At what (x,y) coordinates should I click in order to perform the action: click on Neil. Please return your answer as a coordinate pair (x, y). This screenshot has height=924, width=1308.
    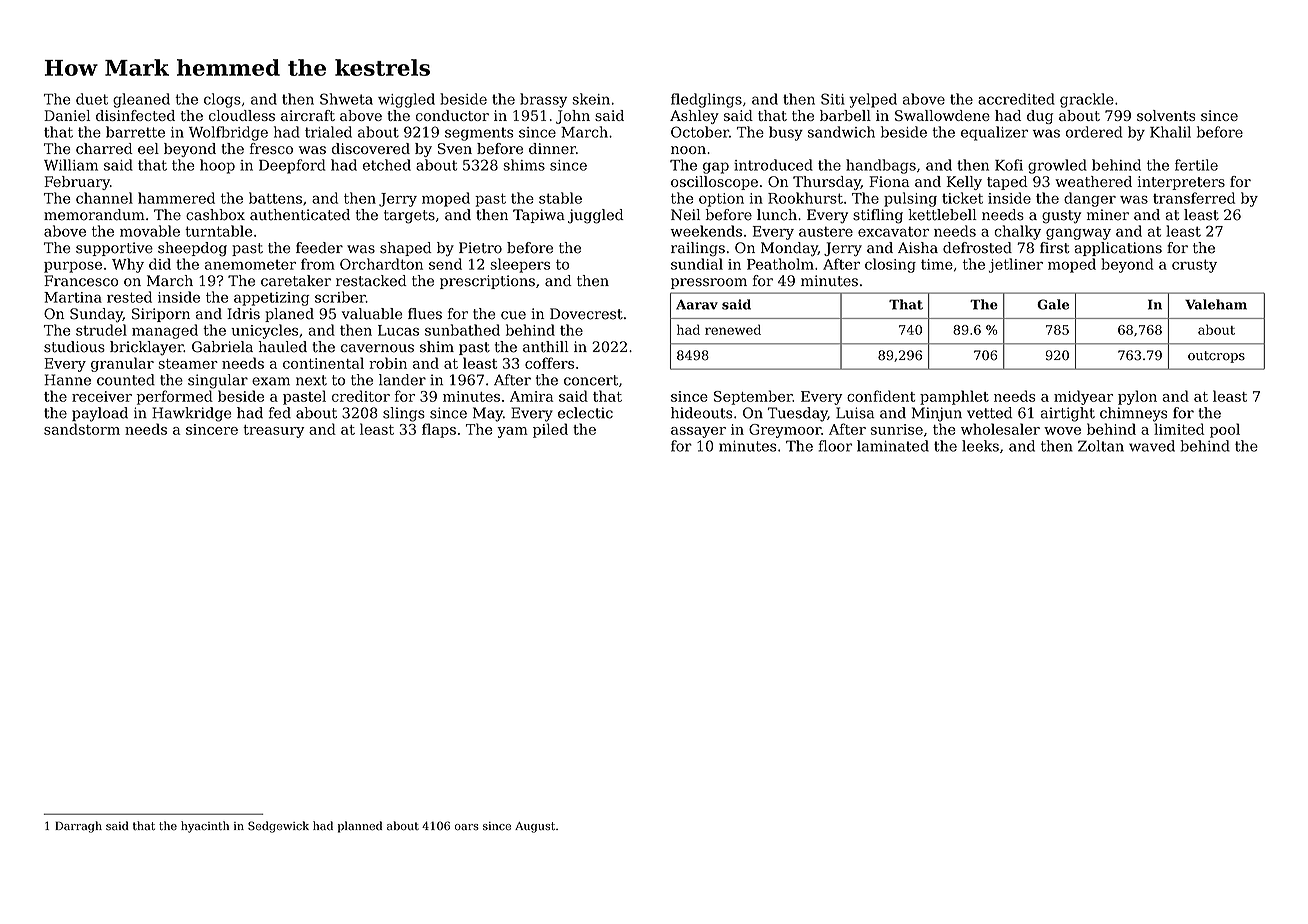
    Looking at the image, I should click on (685, 215).
